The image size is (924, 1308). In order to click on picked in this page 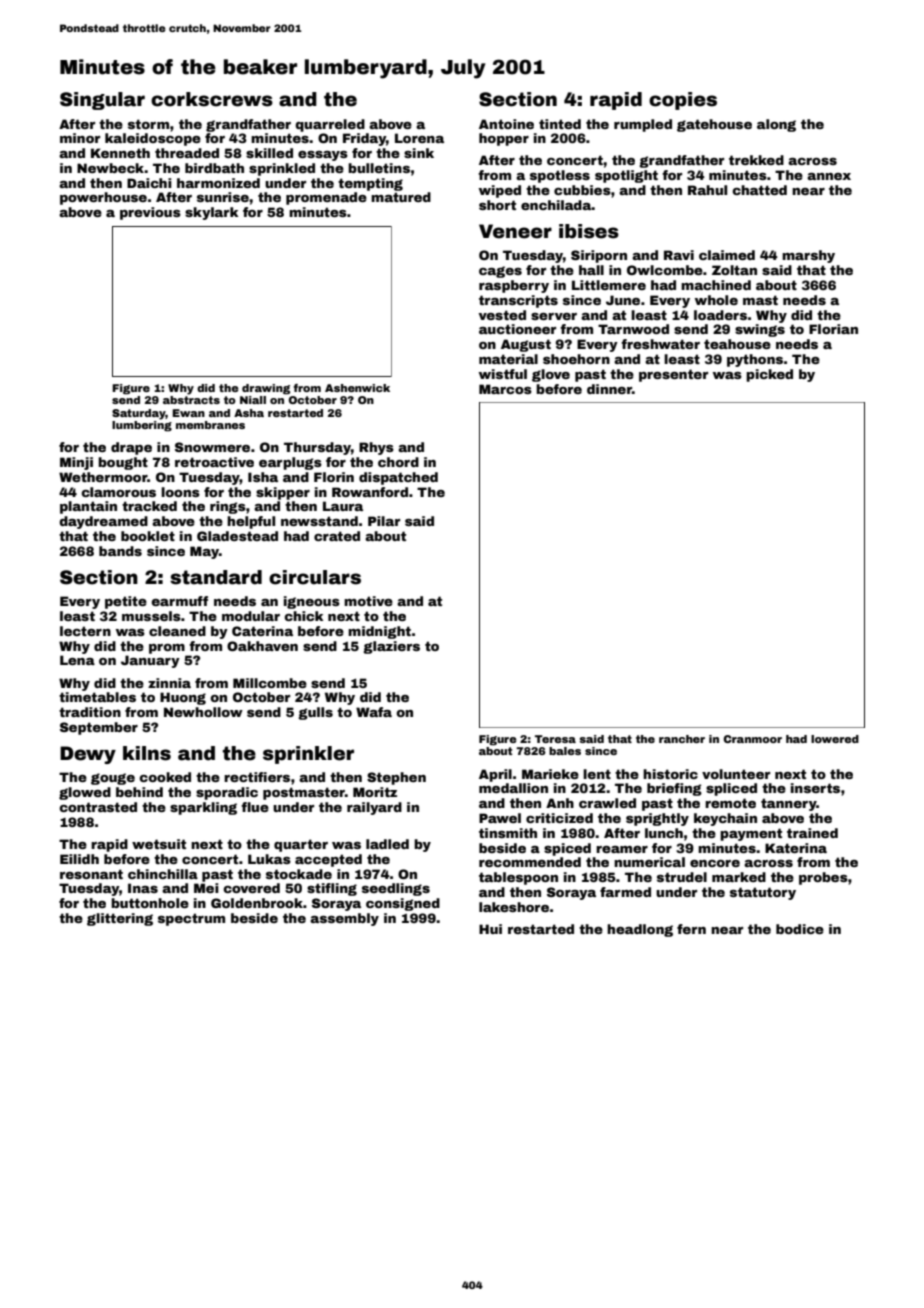, I will do `click(769, 375)`.
